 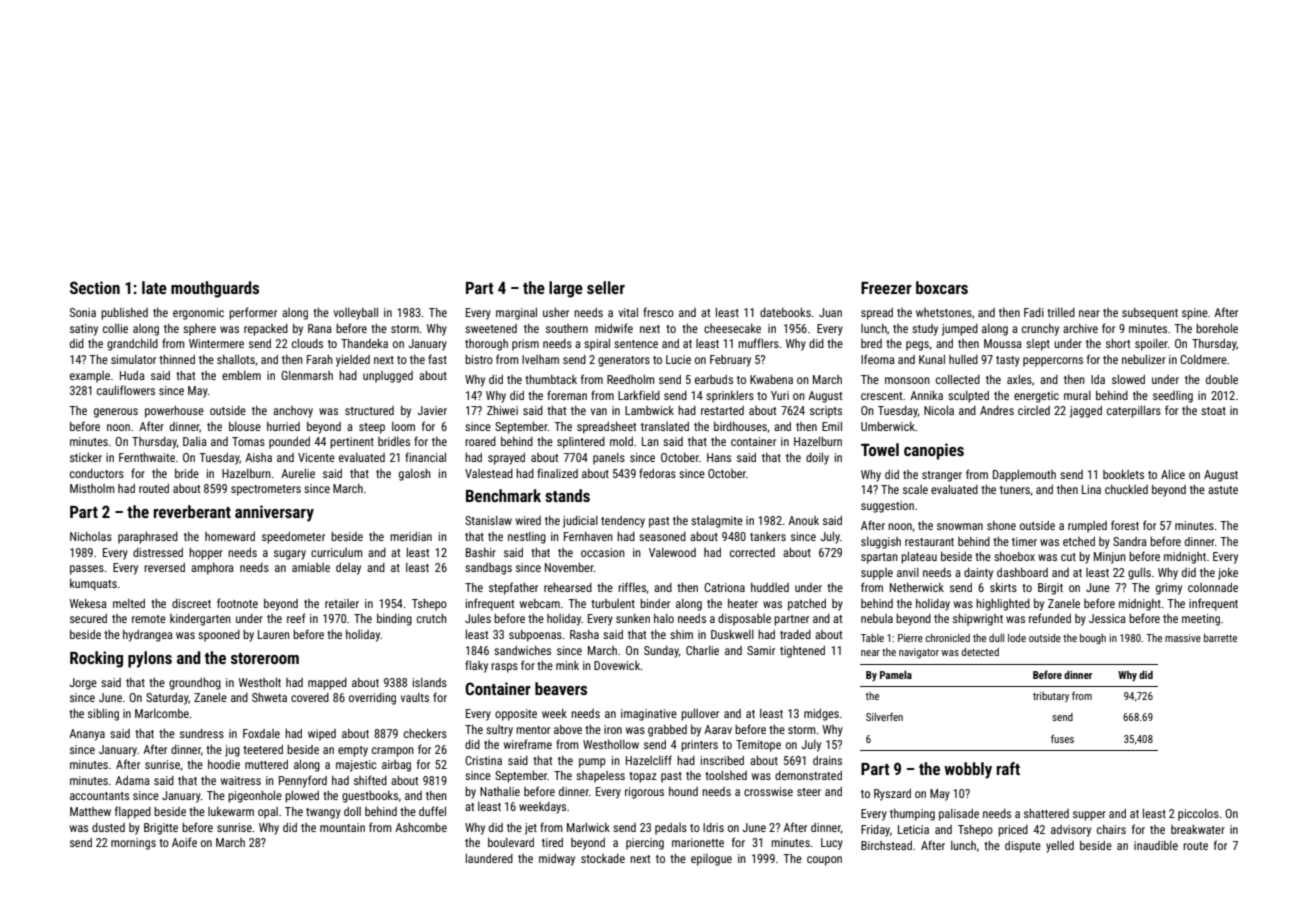 I want to click on jagged, so click(x=1086, y=412).
